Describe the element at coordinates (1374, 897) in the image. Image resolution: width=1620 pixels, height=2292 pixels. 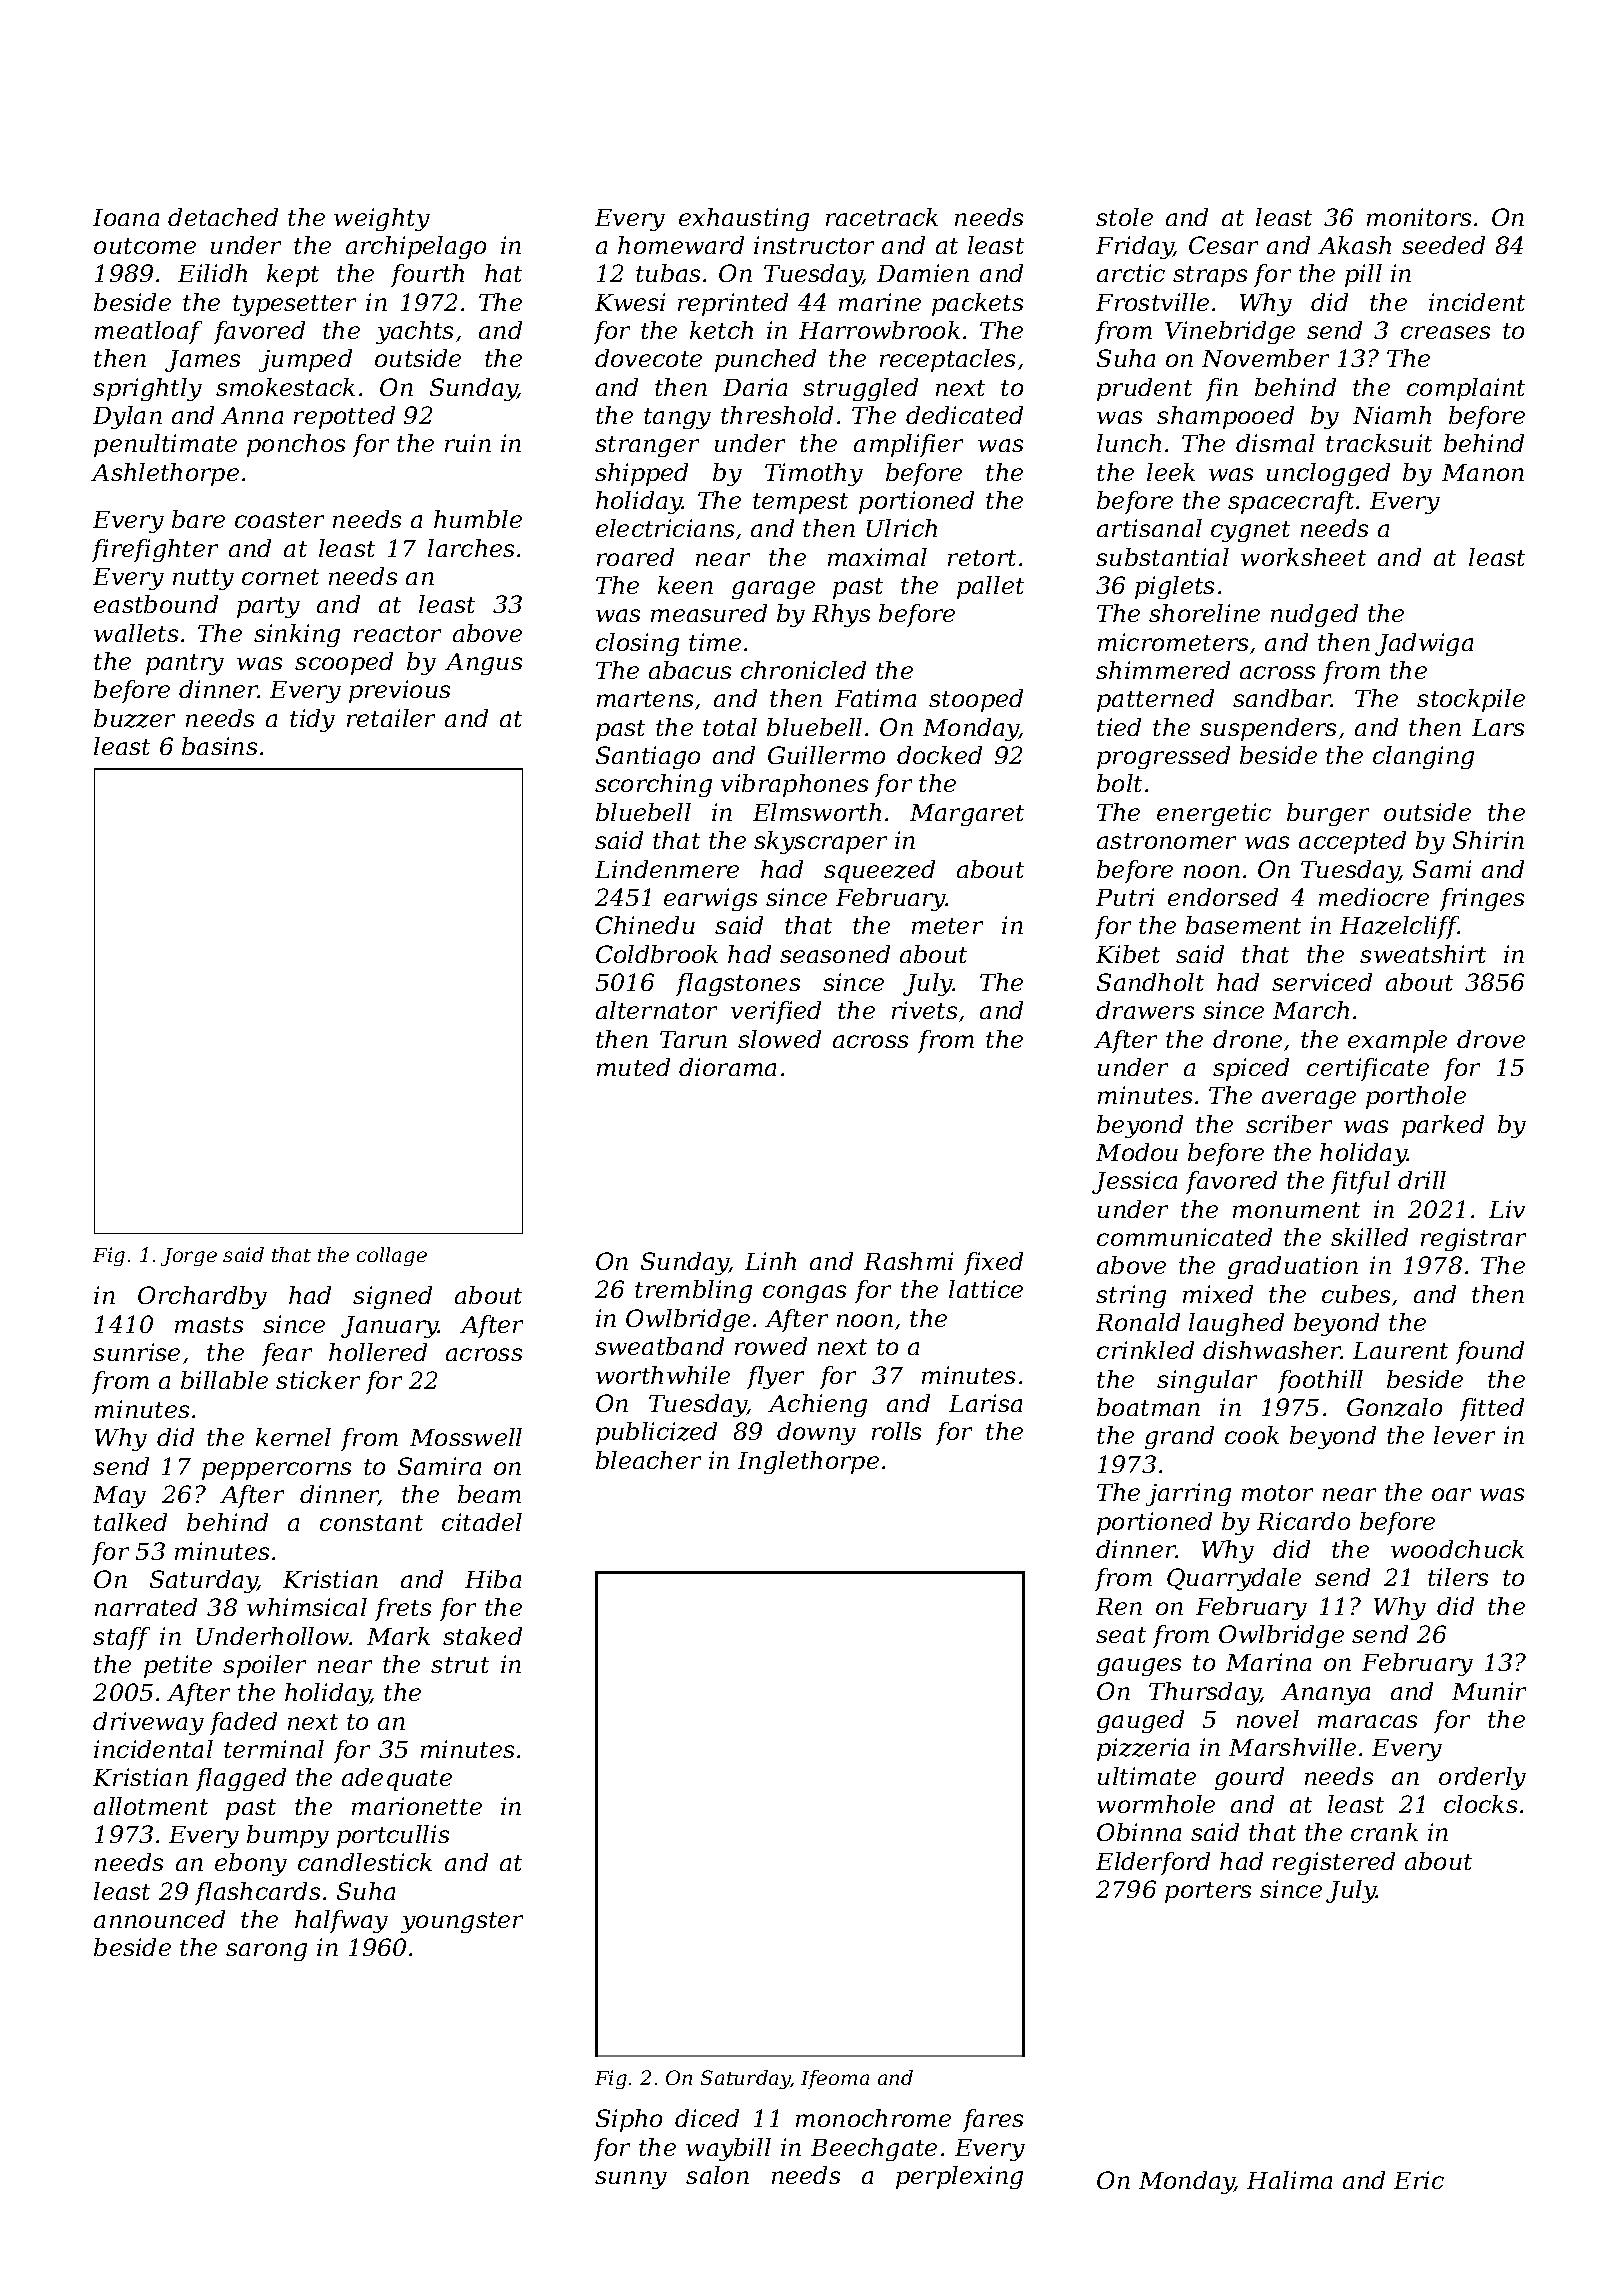
I see `mediocre` at that location.
